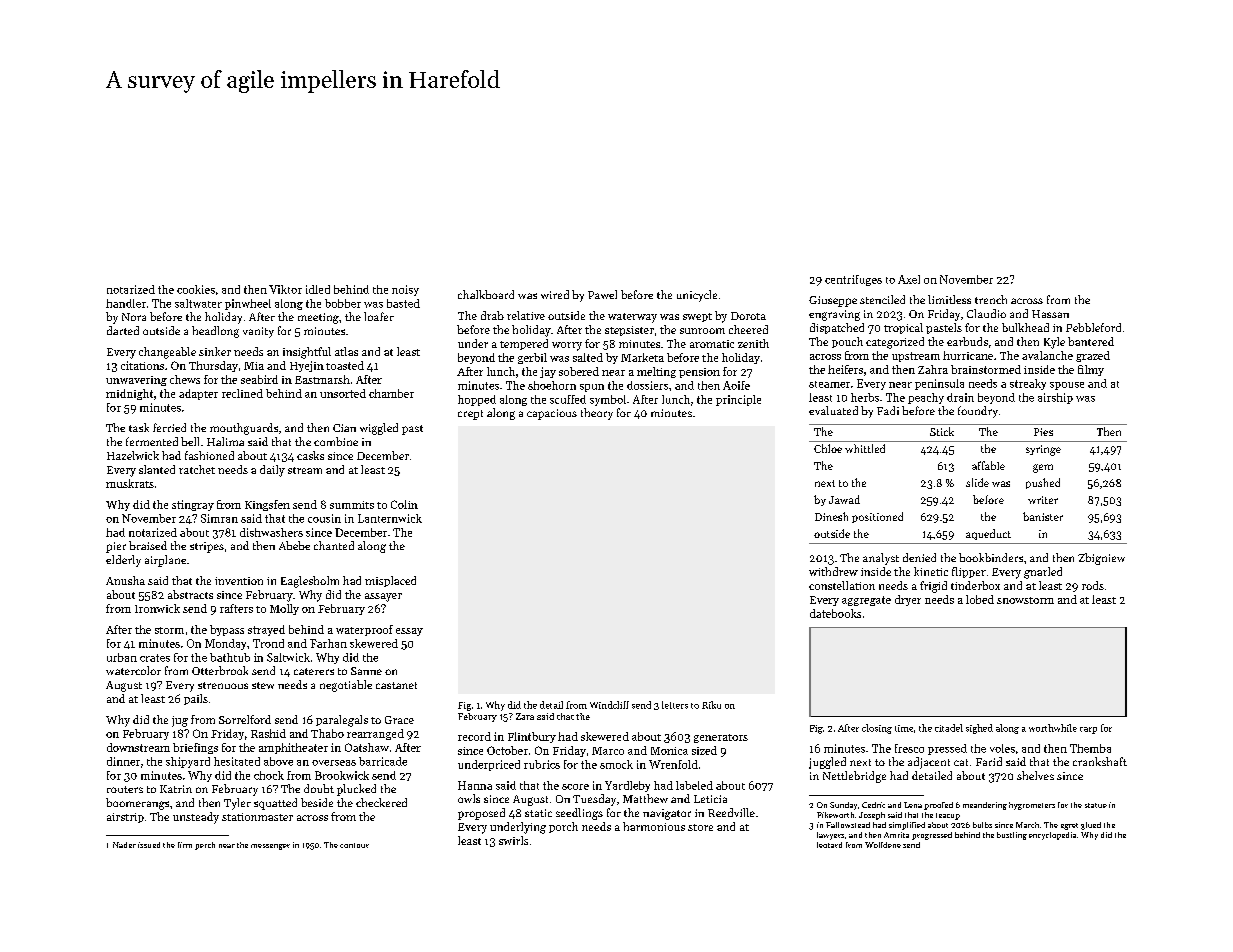  I want to click on briefings, so click(195, 748).
